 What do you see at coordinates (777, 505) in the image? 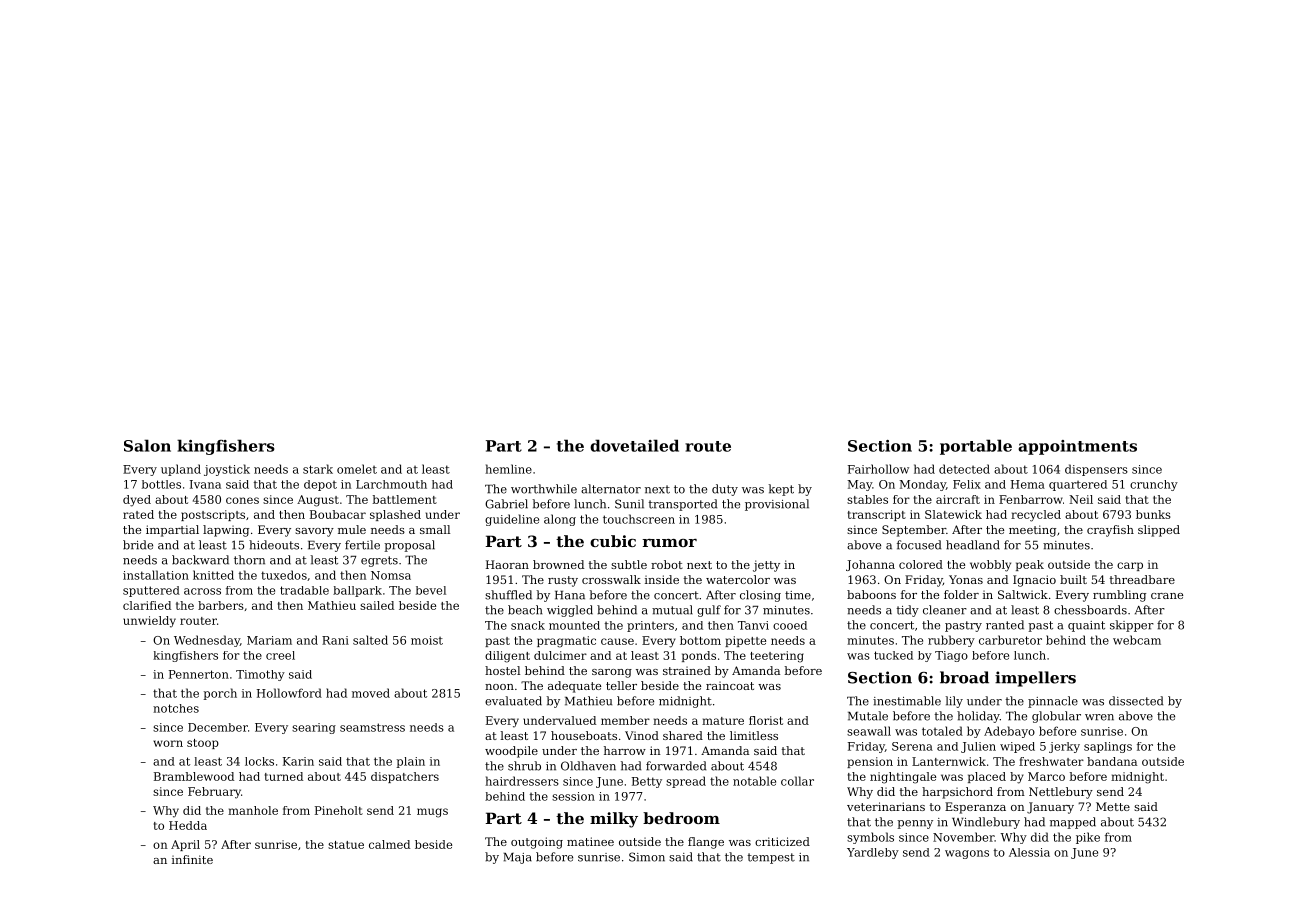
I see `provisional` at bounding box center [777, 505].
